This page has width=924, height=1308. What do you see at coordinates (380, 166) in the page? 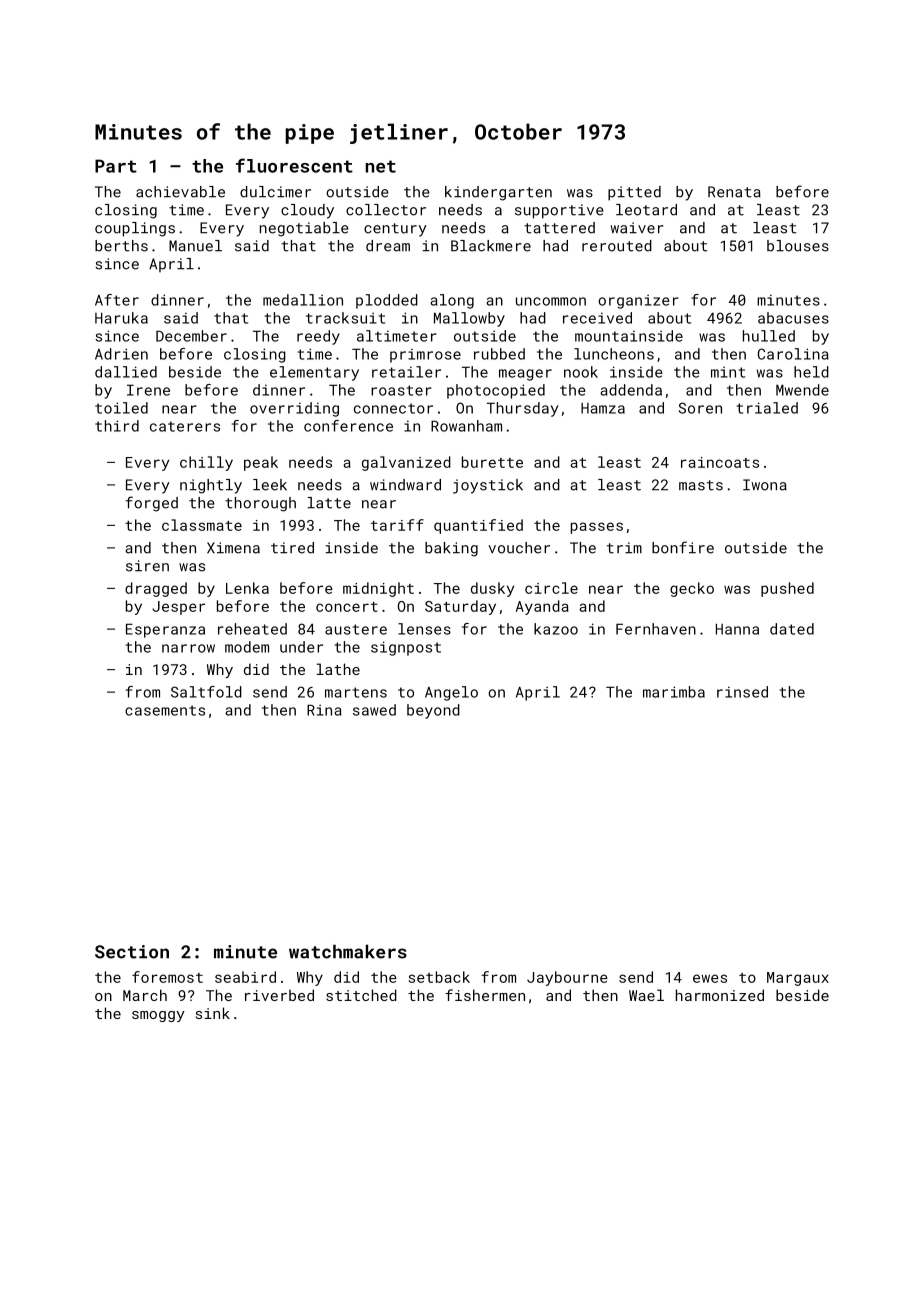
I see `net` at bounding box center [380, 166].
